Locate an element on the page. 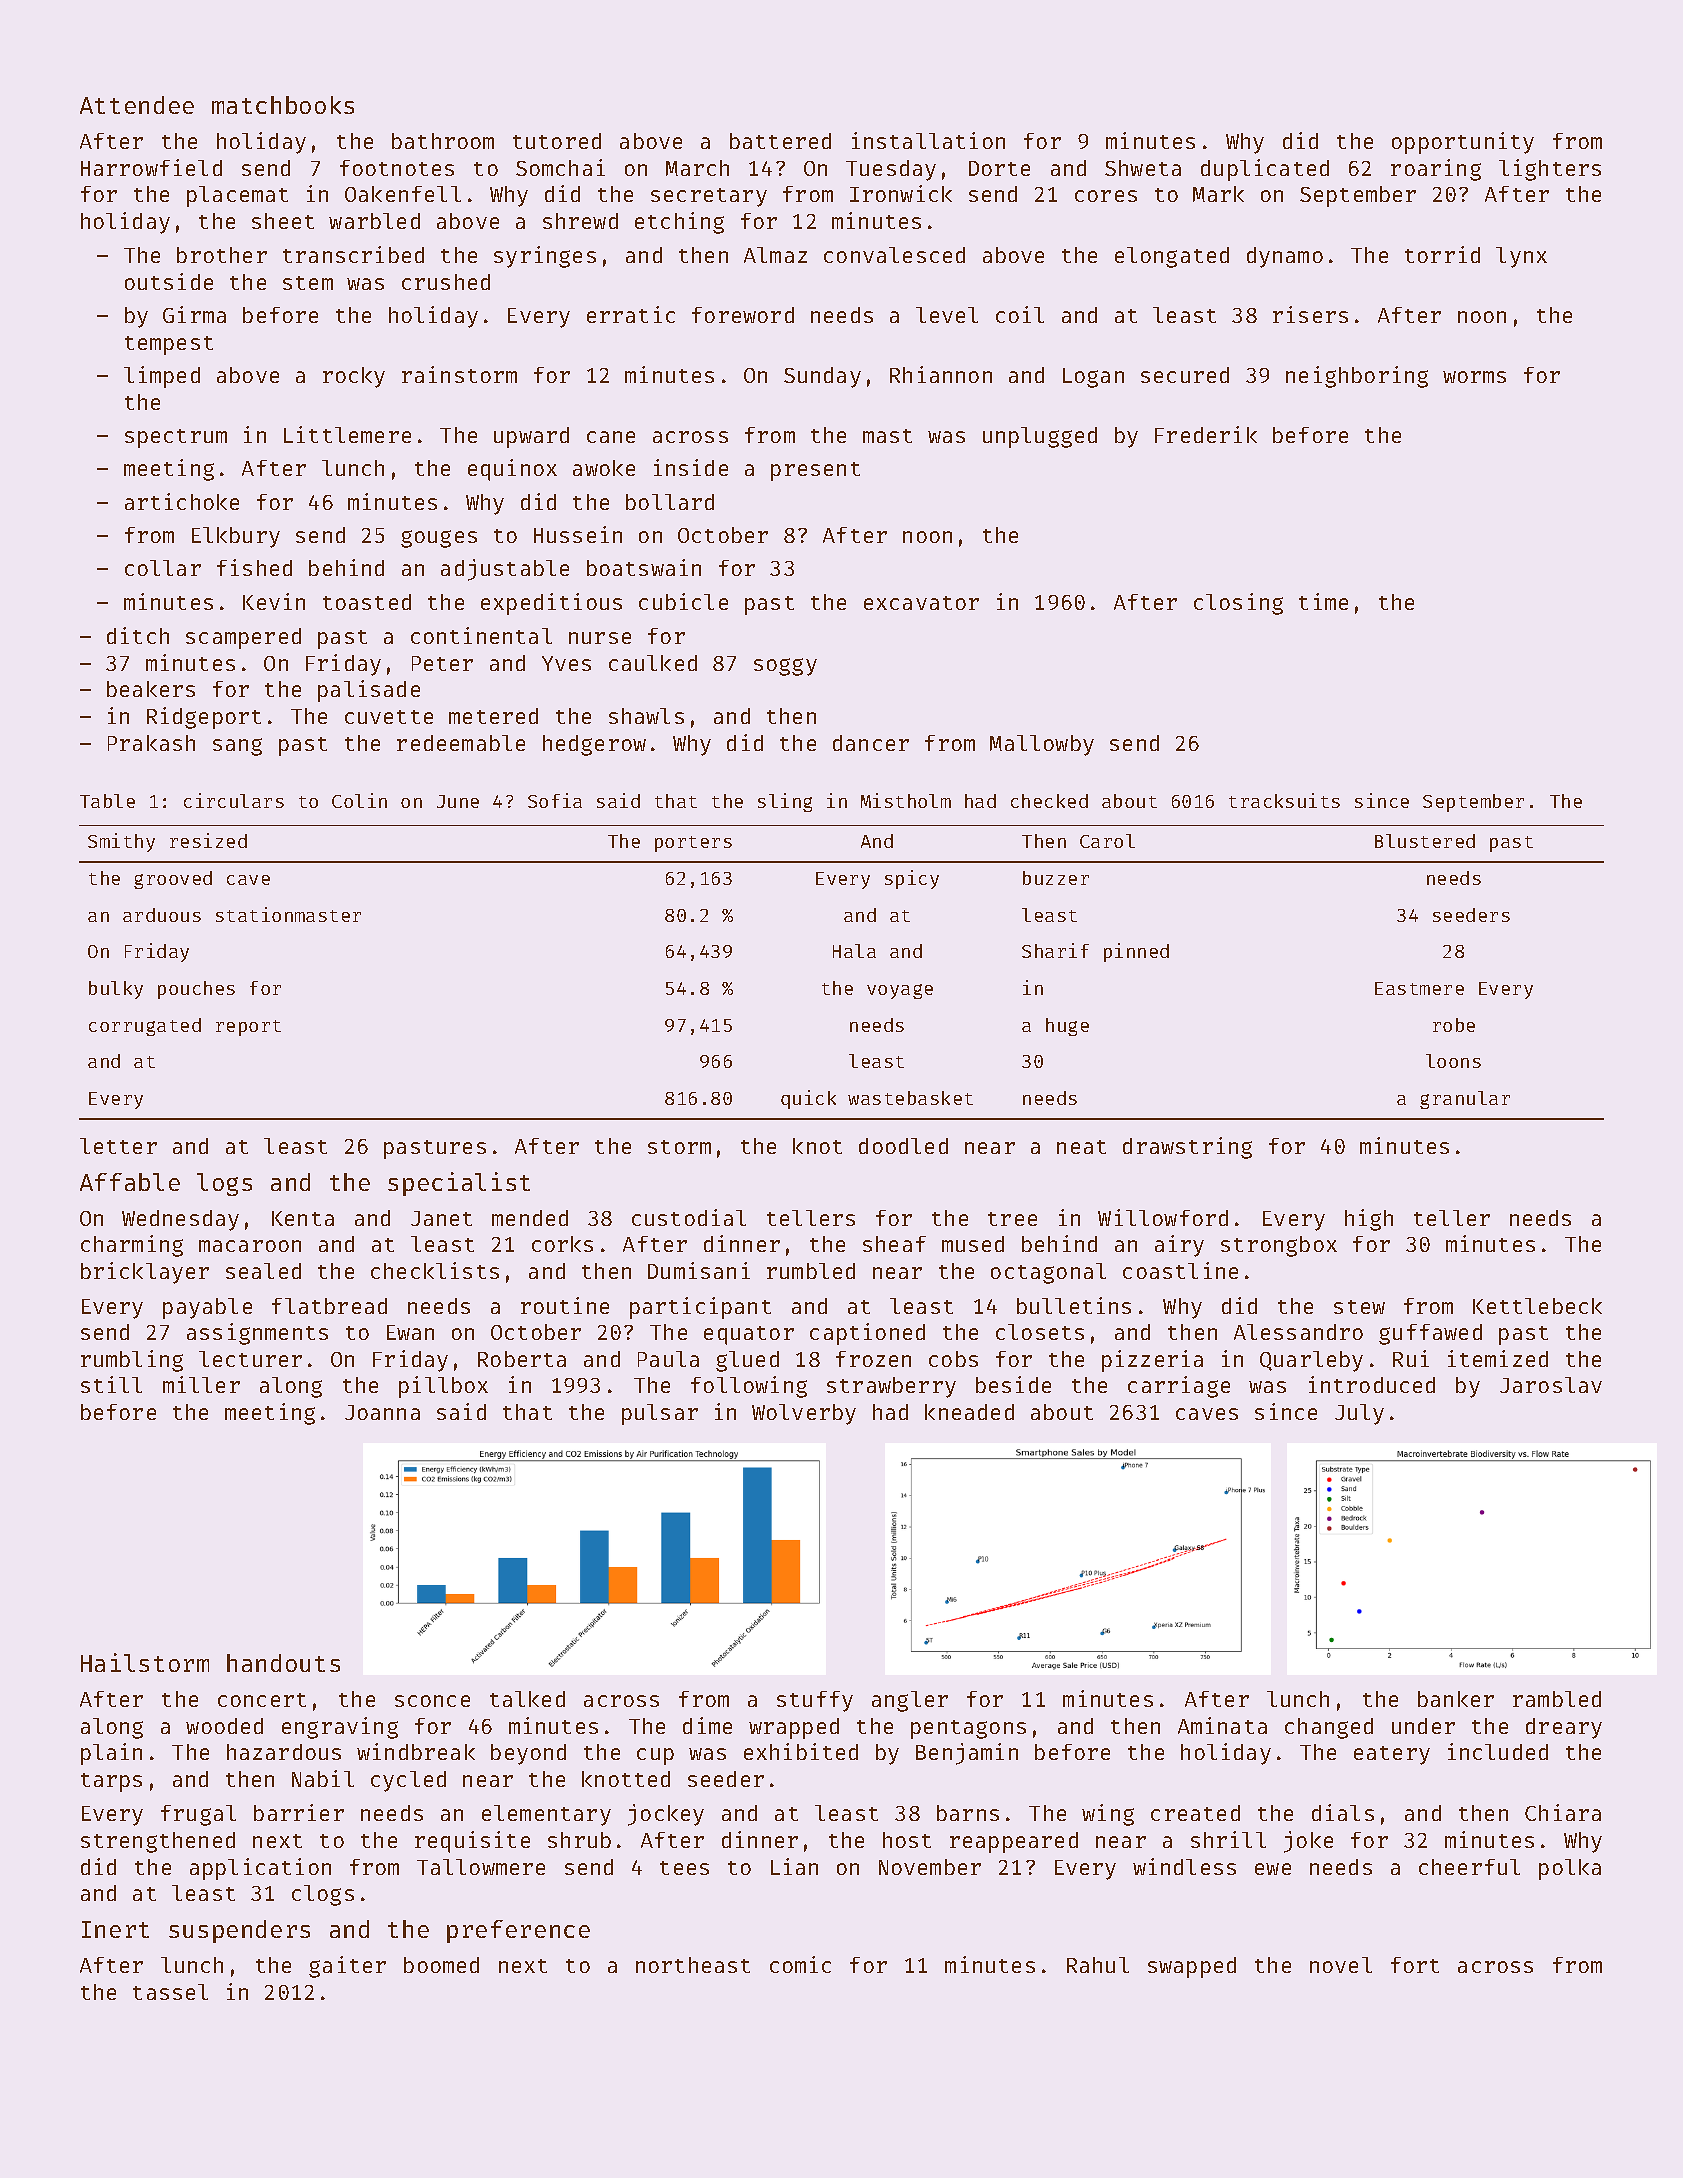 The image size is (1683, 2178). risers is located at coordinates (1310, 314).
